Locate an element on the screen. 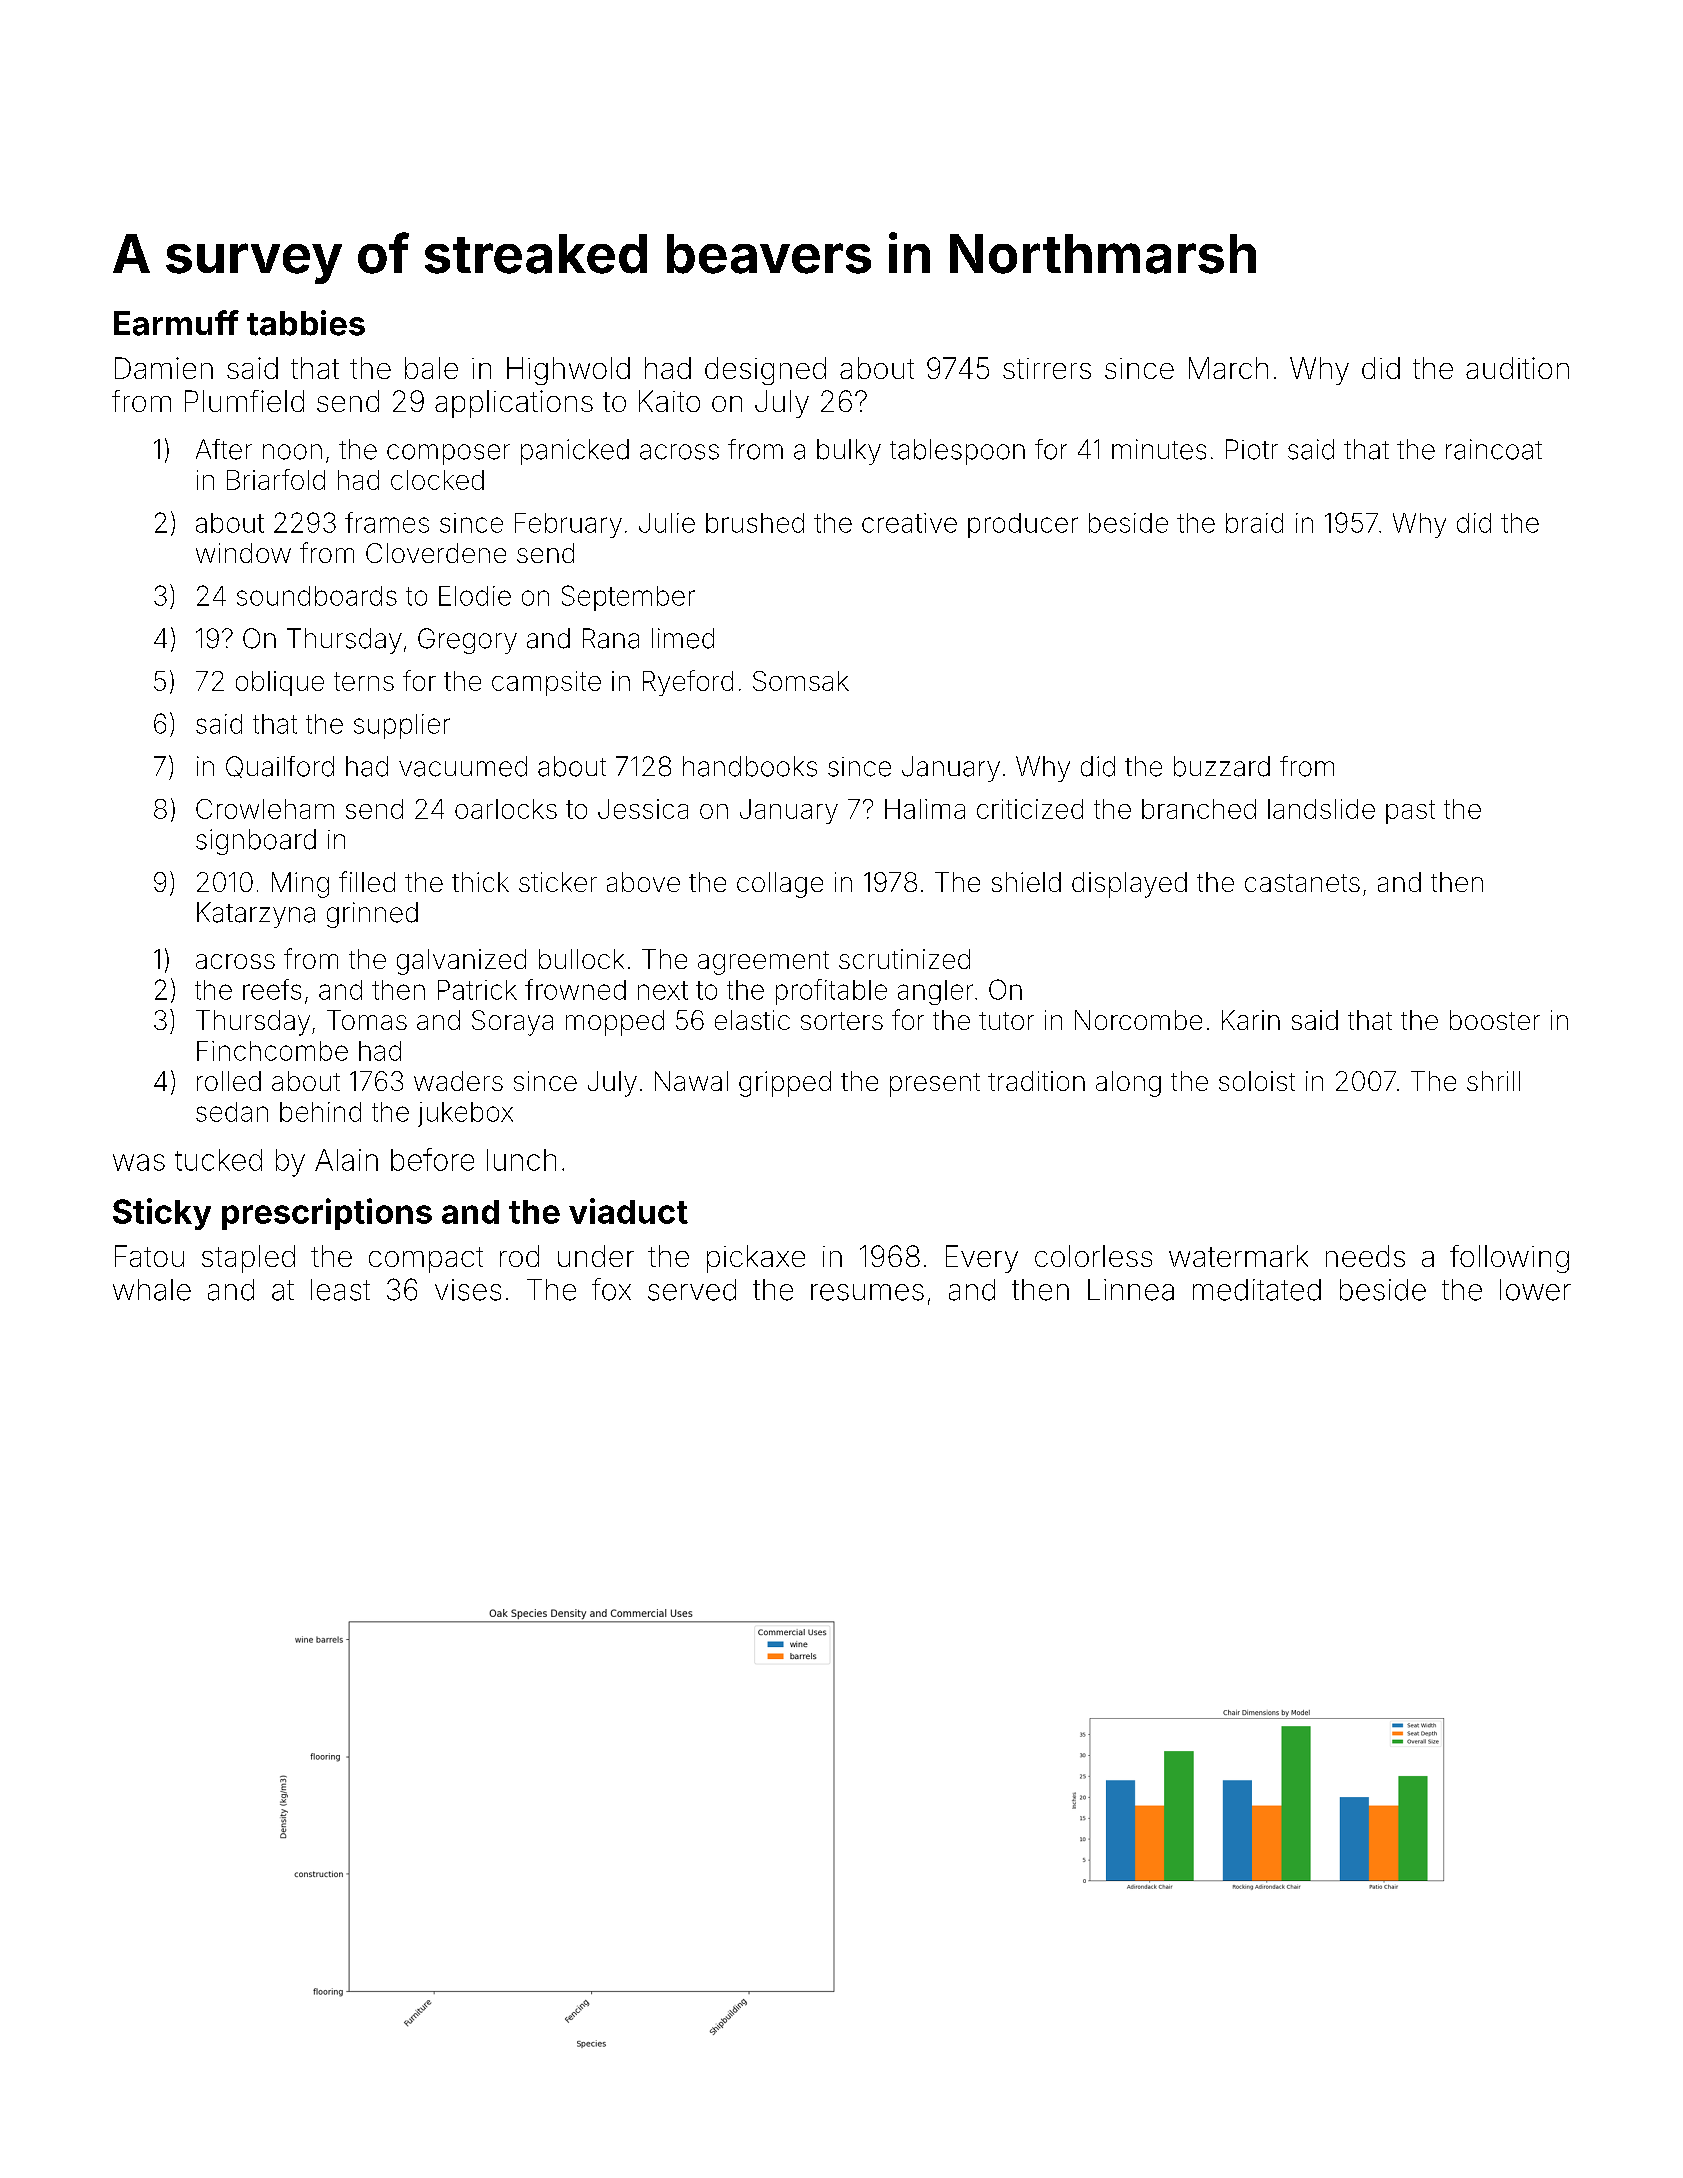 The height and width of the screenshot is (2178, 1683). lower is located at coordinates (1535, 1290).
